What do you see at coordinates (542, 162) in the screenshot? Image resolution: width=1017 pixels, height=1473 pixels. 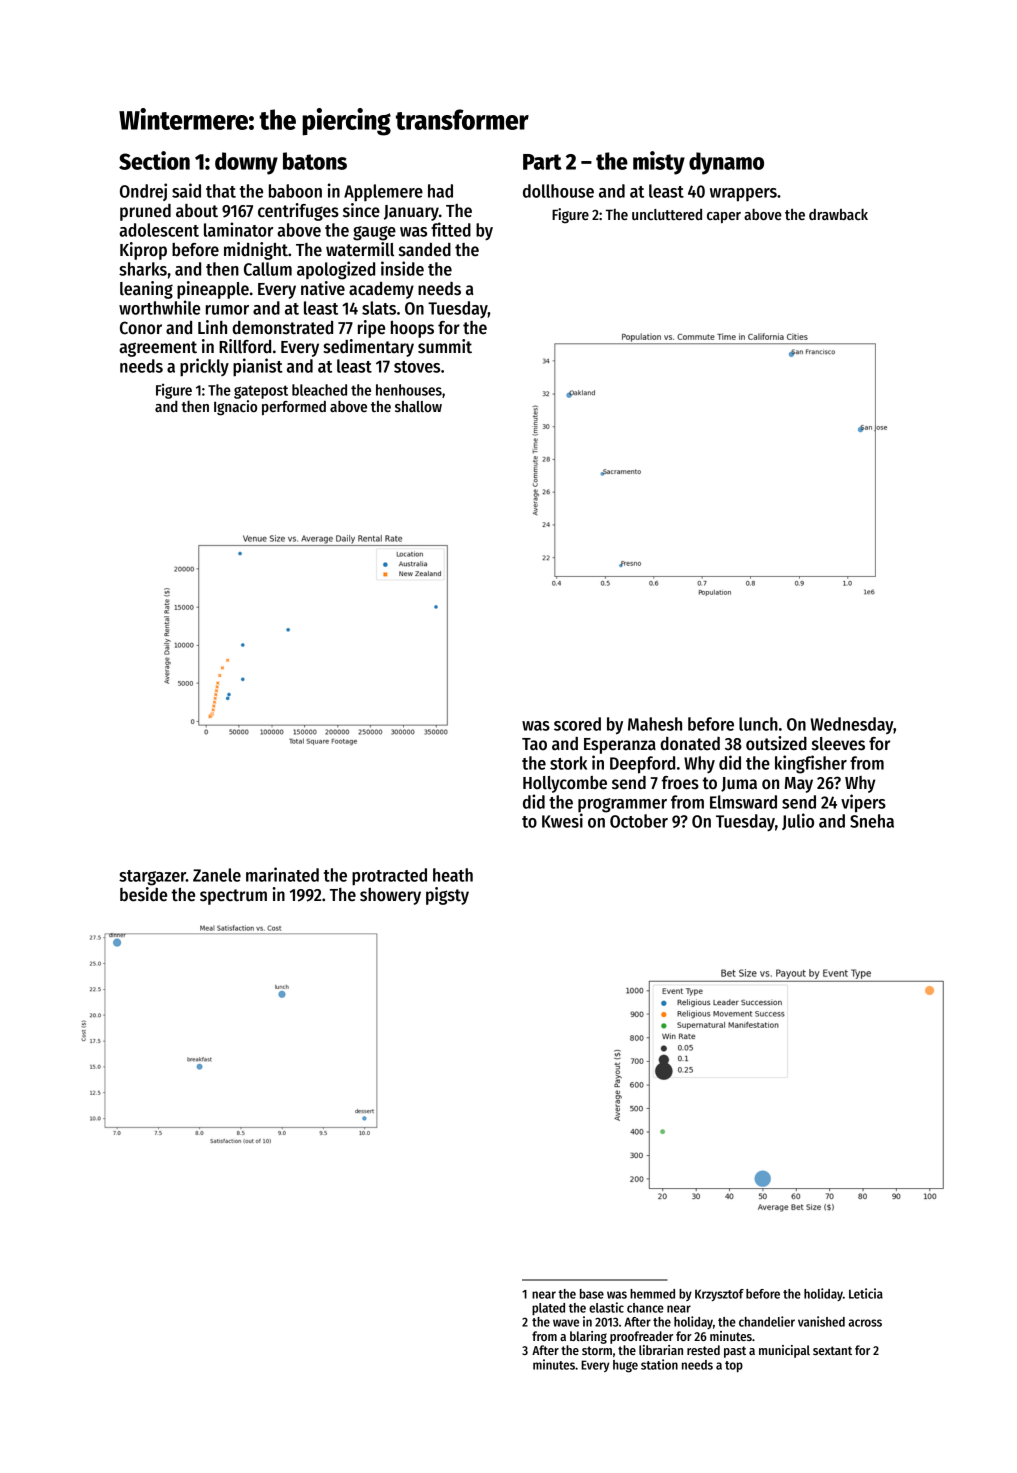 I see `Part` at bounding box center [542, 162].
